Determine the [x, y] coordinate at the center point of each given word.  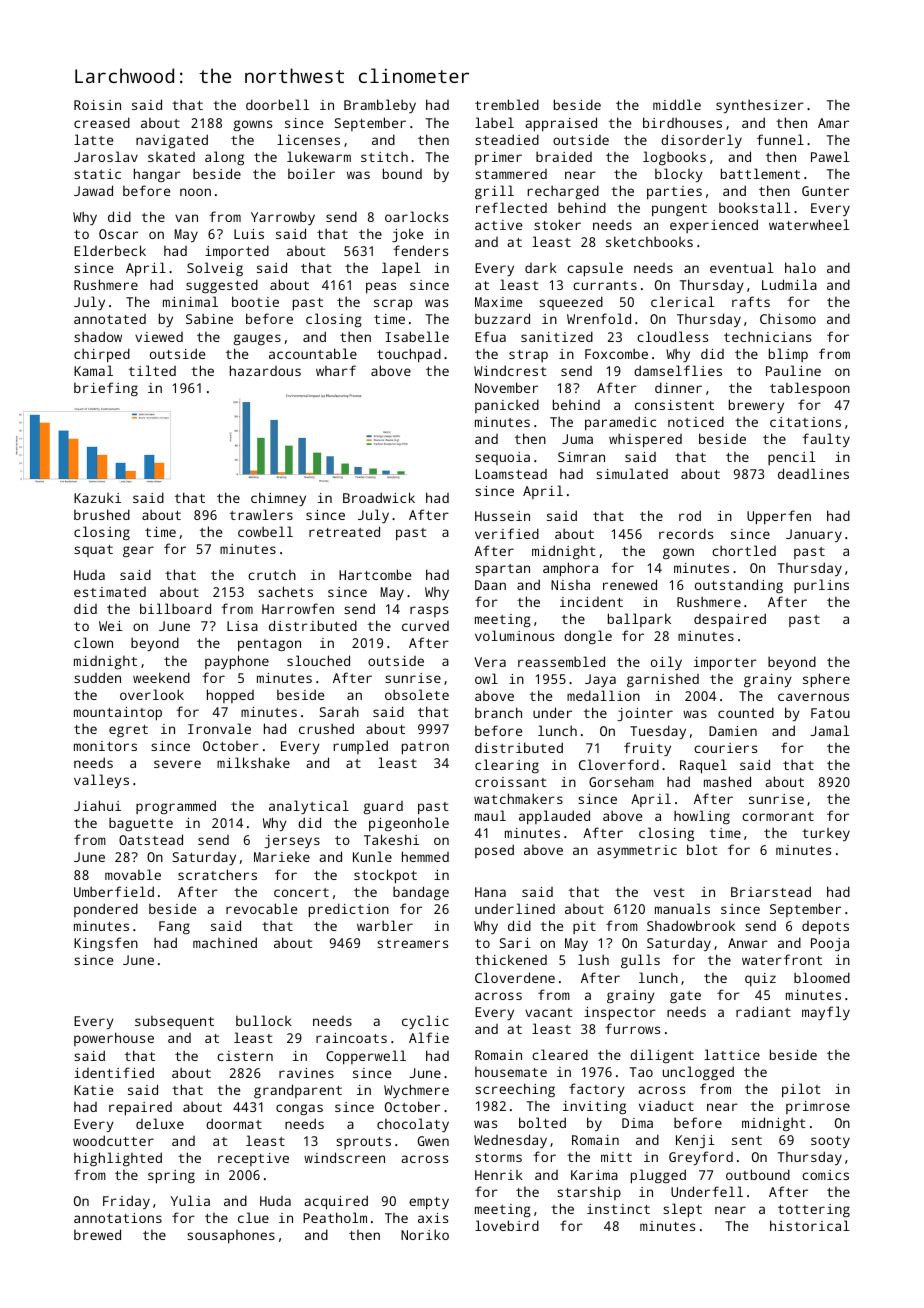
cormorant [778, 816]
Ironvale [219, 728]
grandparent [298, 1091]
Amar [833, 123]
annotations [118, 1218]
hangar [157, 175]
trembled [507, 104]
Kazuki [97, 498]
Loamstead [511, 474]
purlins [821, 586]
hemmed [425, 856]
